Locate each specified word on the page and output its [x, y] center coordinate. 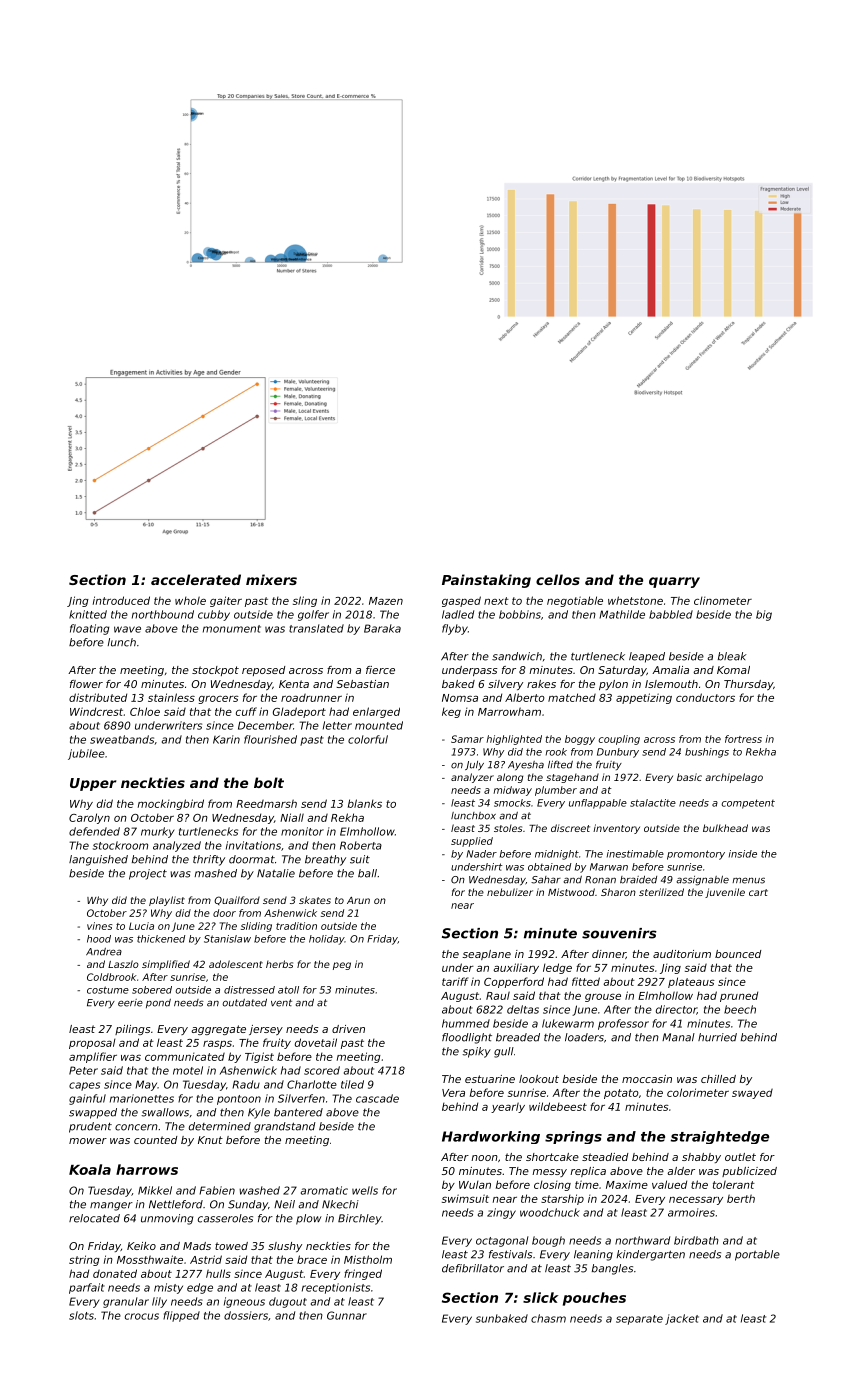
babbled [671, 614]
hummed [466, 1023]
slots [81, 1315]
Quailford [237, 900]
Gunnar [347, 1315]
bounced [738, 954]
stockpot [215, 671]
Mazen [386, 601]
